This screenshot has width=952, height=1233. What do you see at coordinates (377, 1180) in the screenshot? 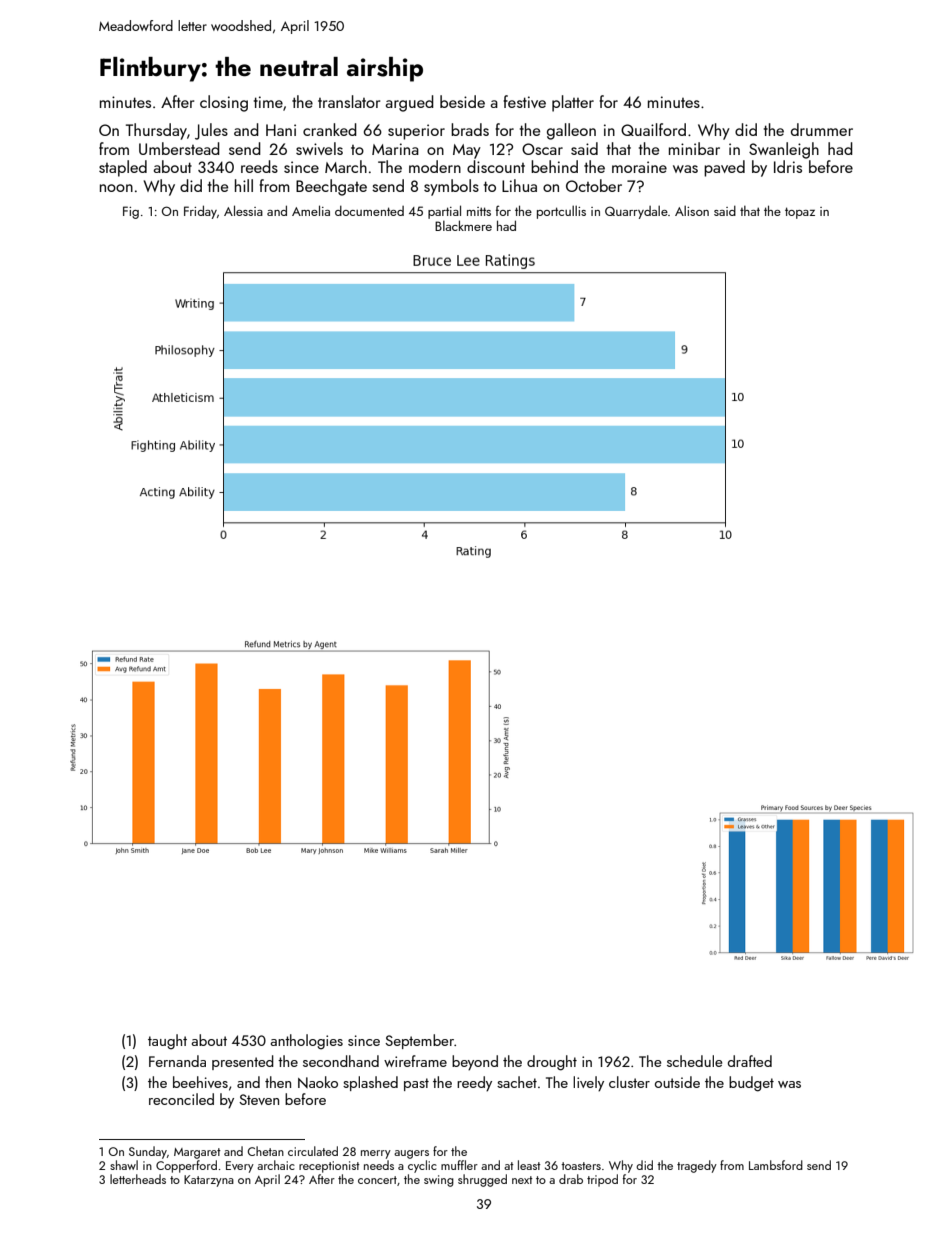
I see `concert` at bounding box center [377, 1180].
